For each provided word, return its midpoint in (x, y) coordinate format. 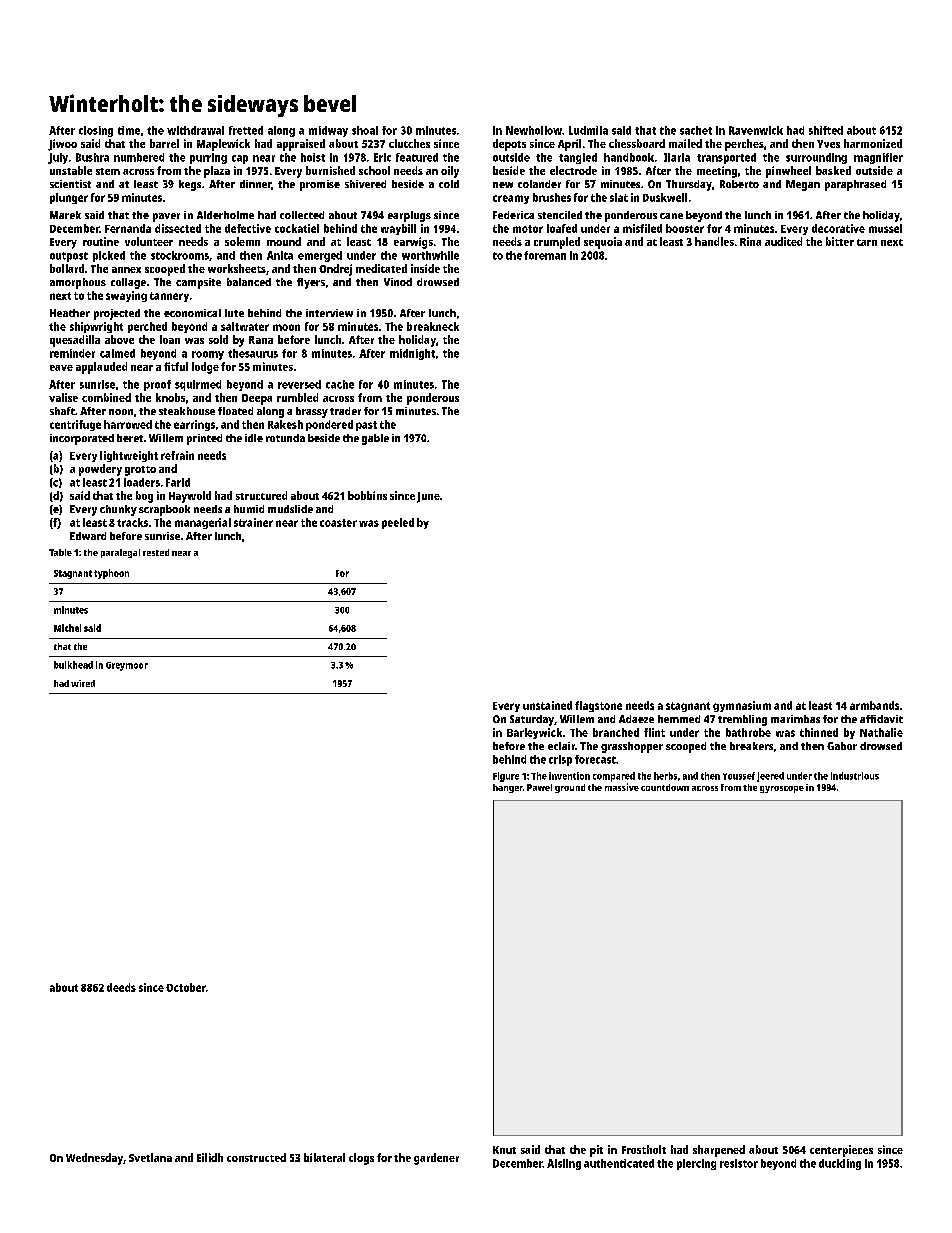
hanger (508, 788)
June (428, 497)
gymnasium (742, 706)
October (186, 987)
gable (375, 439)
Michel (67, 628)
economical (192, 313)
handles (714, 241)
